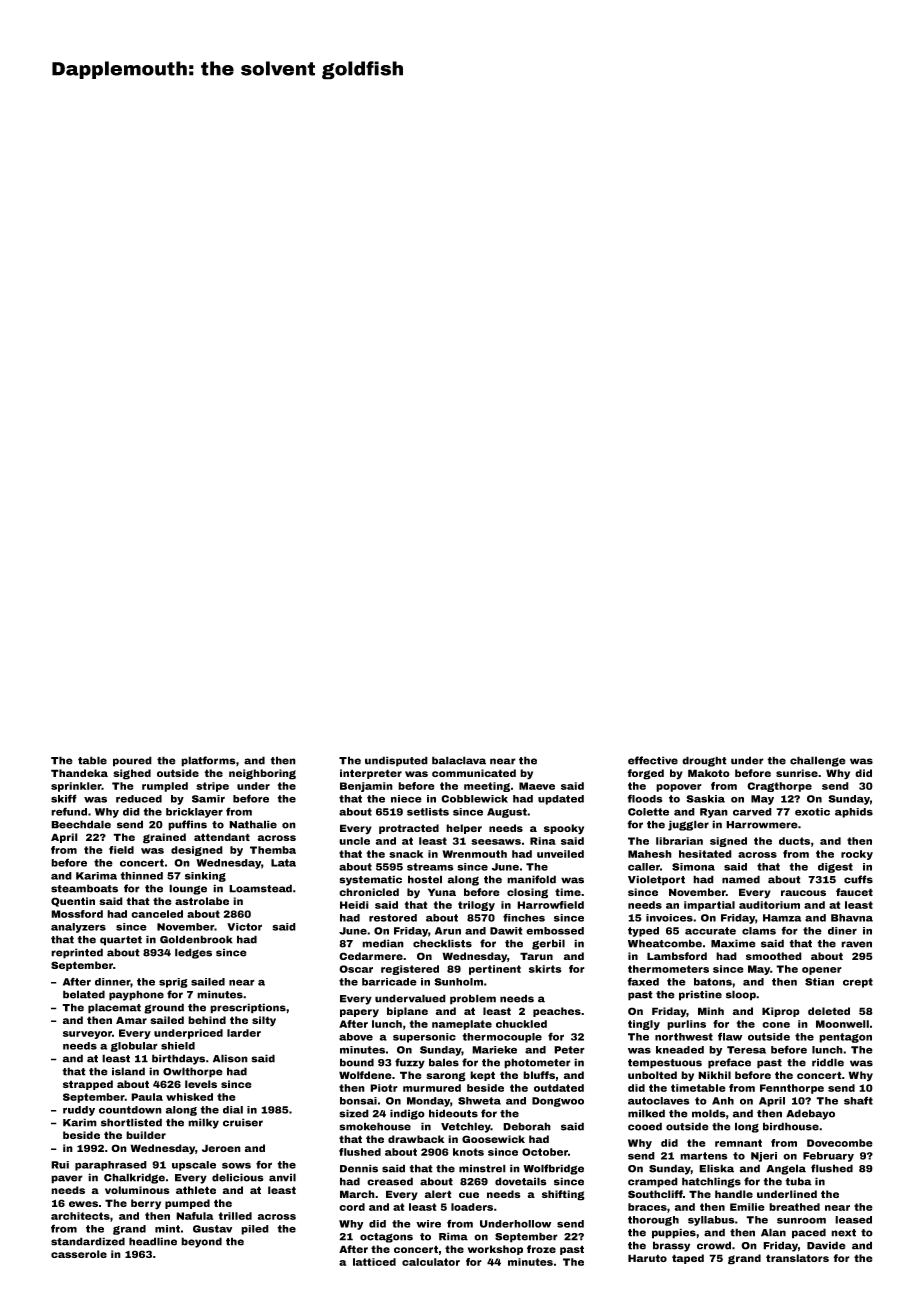 This page has width=924, height=1308. Describe the element at coordinates (561, 800) in the page. I see `updated` at that location.
